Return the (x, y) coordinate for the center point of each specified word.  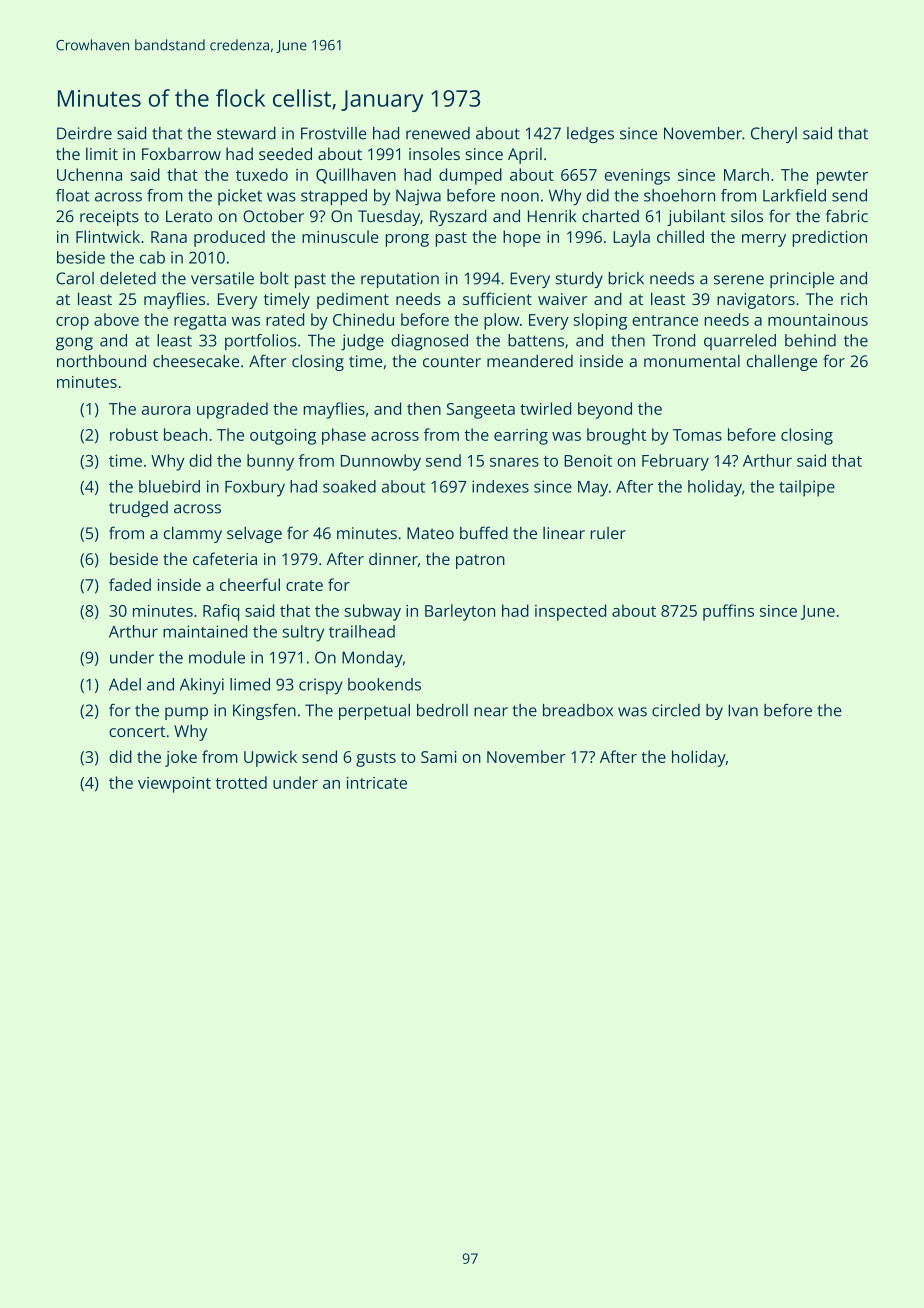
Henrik (552, 216)
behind (810, 340)
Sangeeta (481, 411)
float (73, 195)
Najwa (418, 197)
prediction (830, 238)
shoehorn (679, 195)
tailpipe (807, 488)
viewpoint (174, 785)
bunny (270, 462)
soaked (349, 486)
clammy (193, 534)
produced (229, 238)
